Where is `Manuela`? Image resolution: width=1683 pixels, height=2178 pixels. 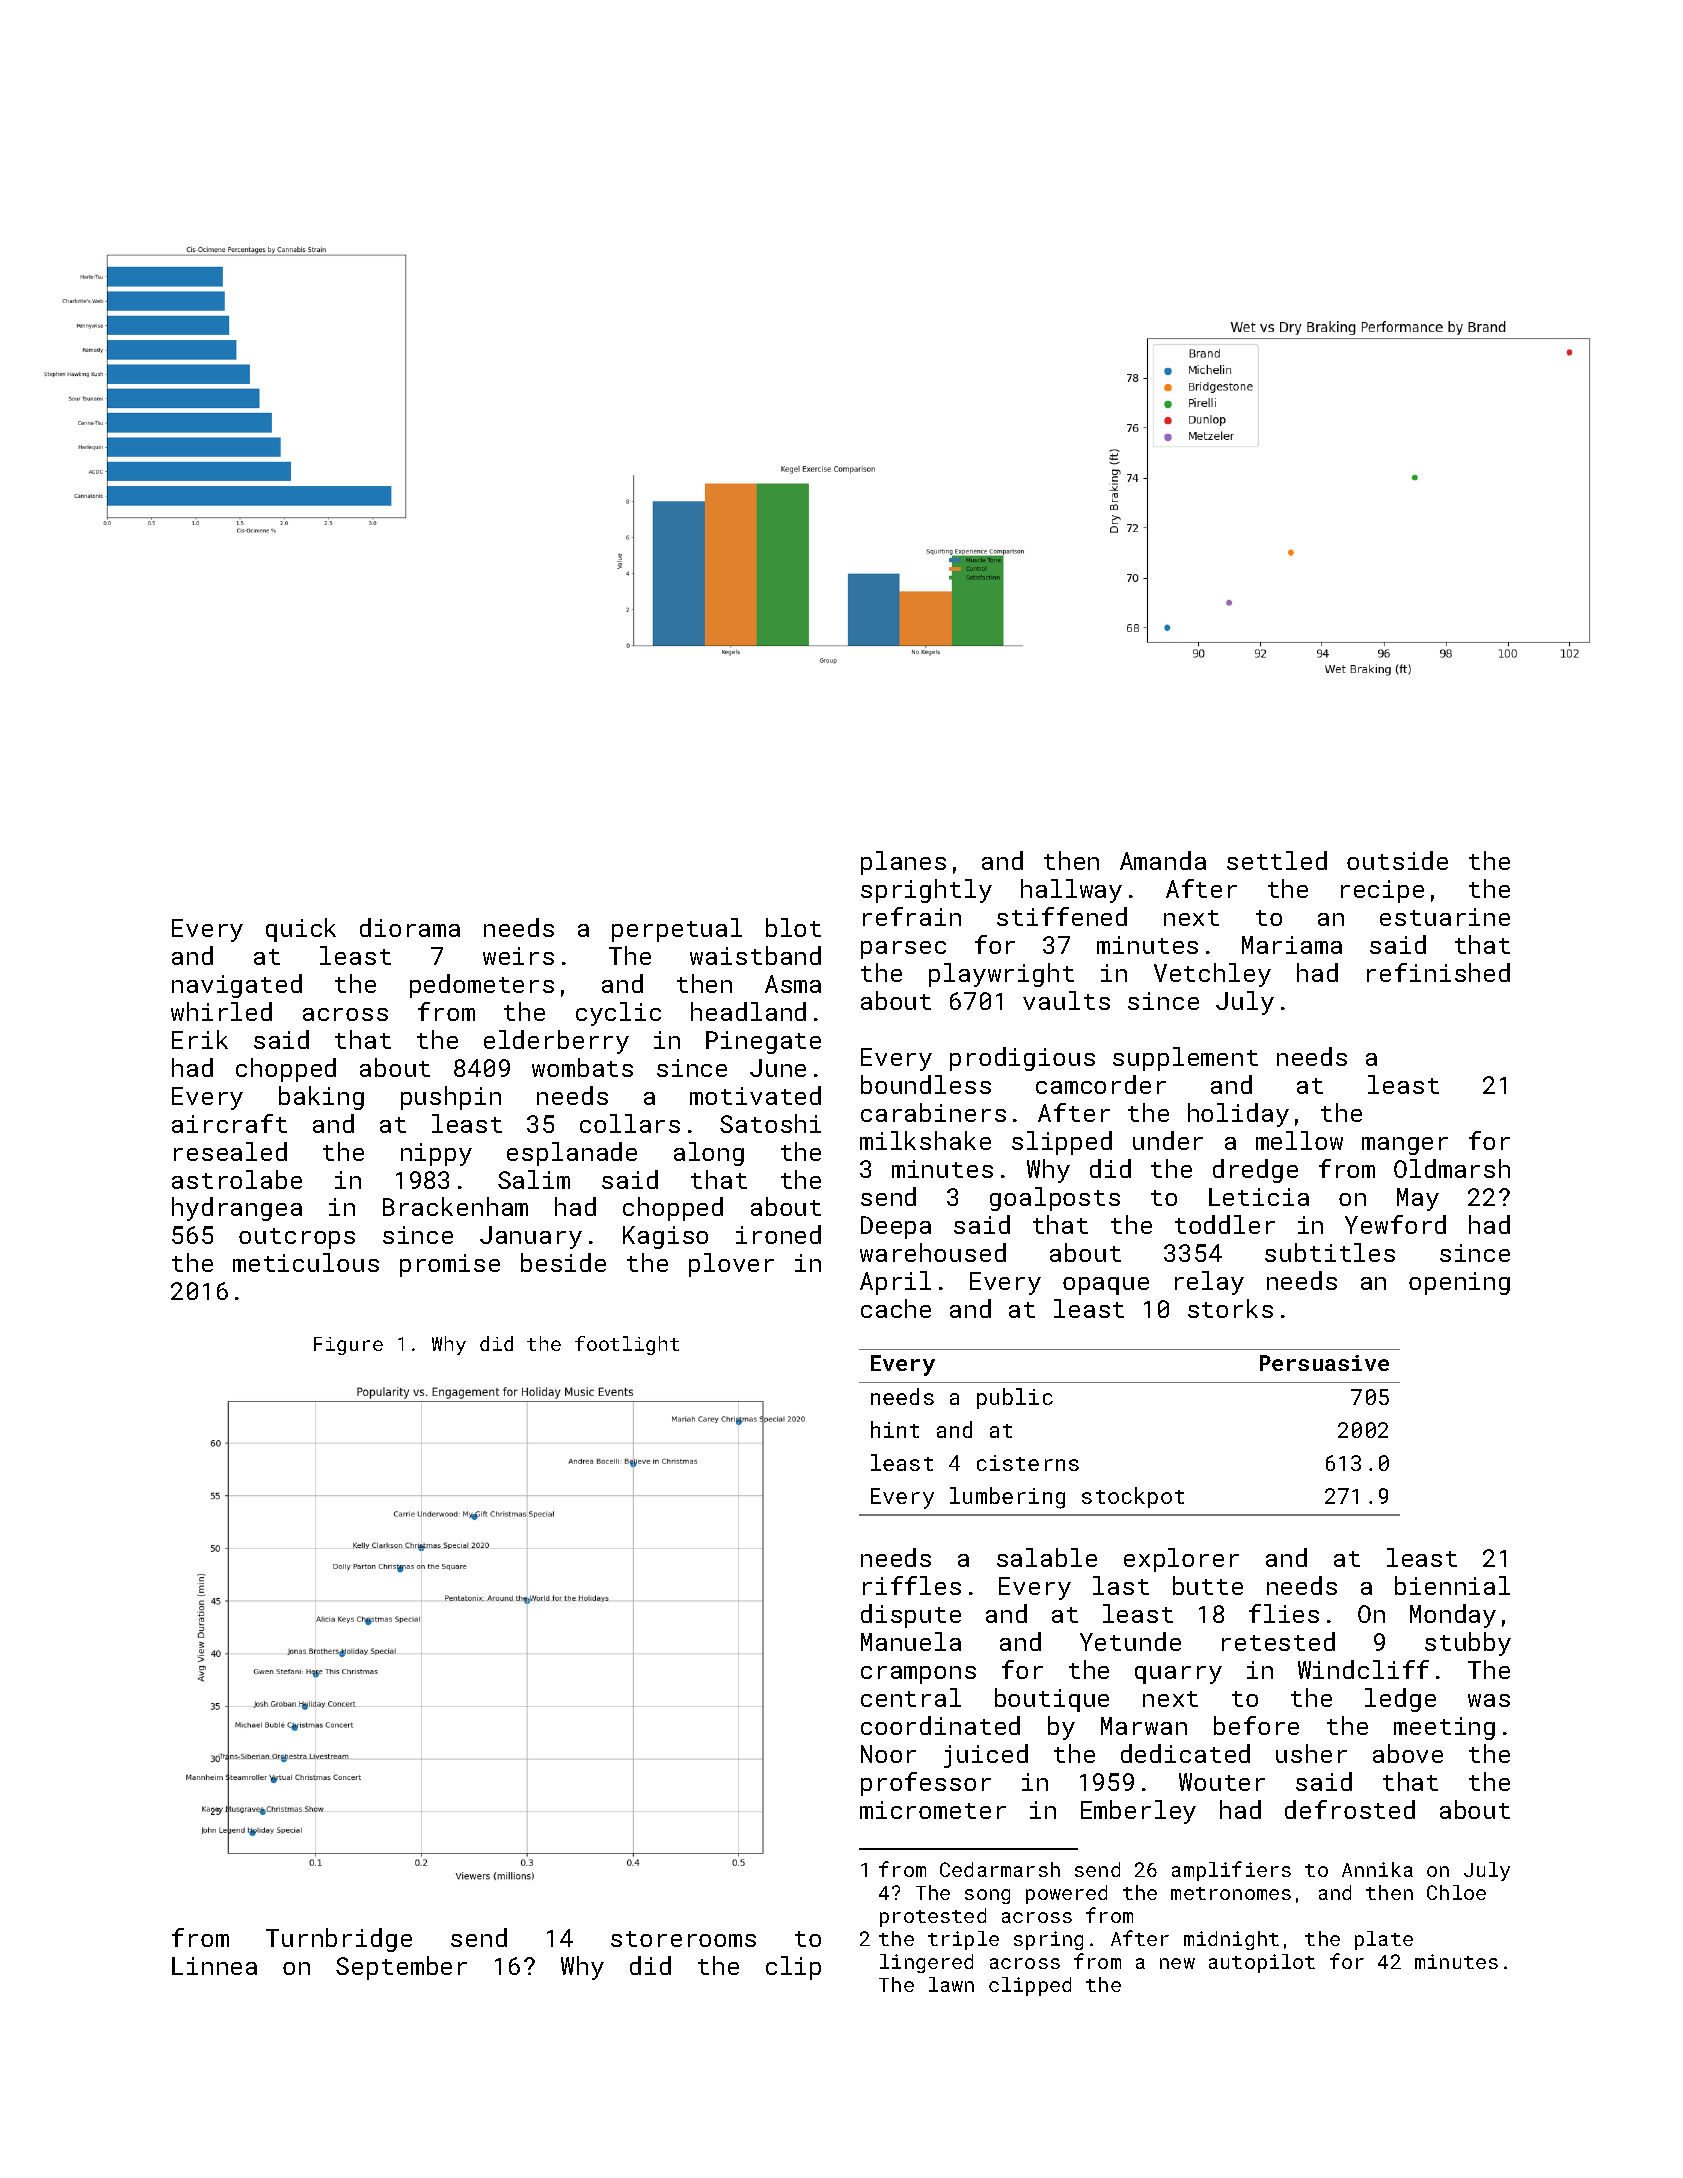
Manuela is located at coordinates (911, 1641).
